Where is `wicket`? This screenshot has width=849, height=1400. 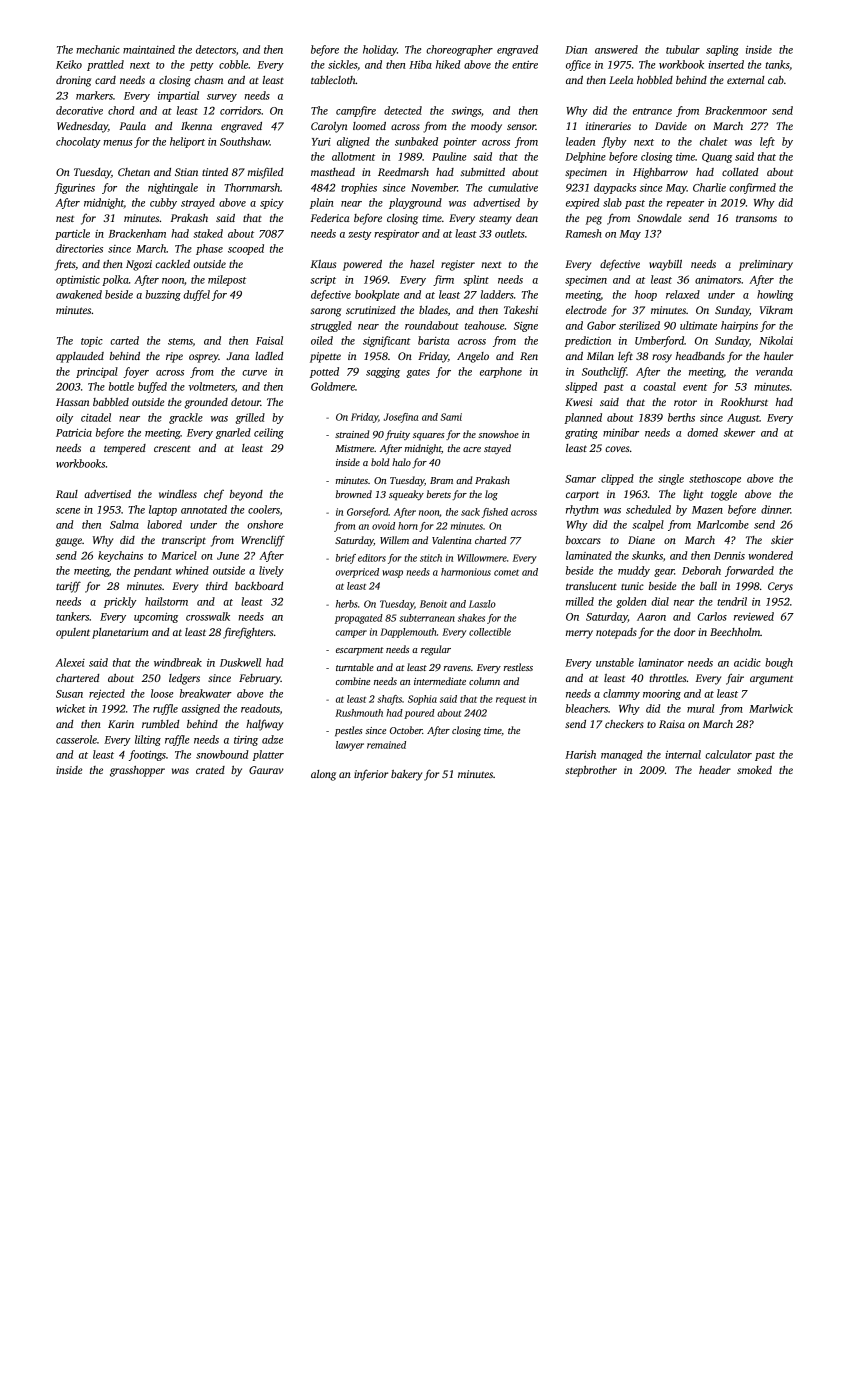
wicket is located at coordinates (71, 708).
